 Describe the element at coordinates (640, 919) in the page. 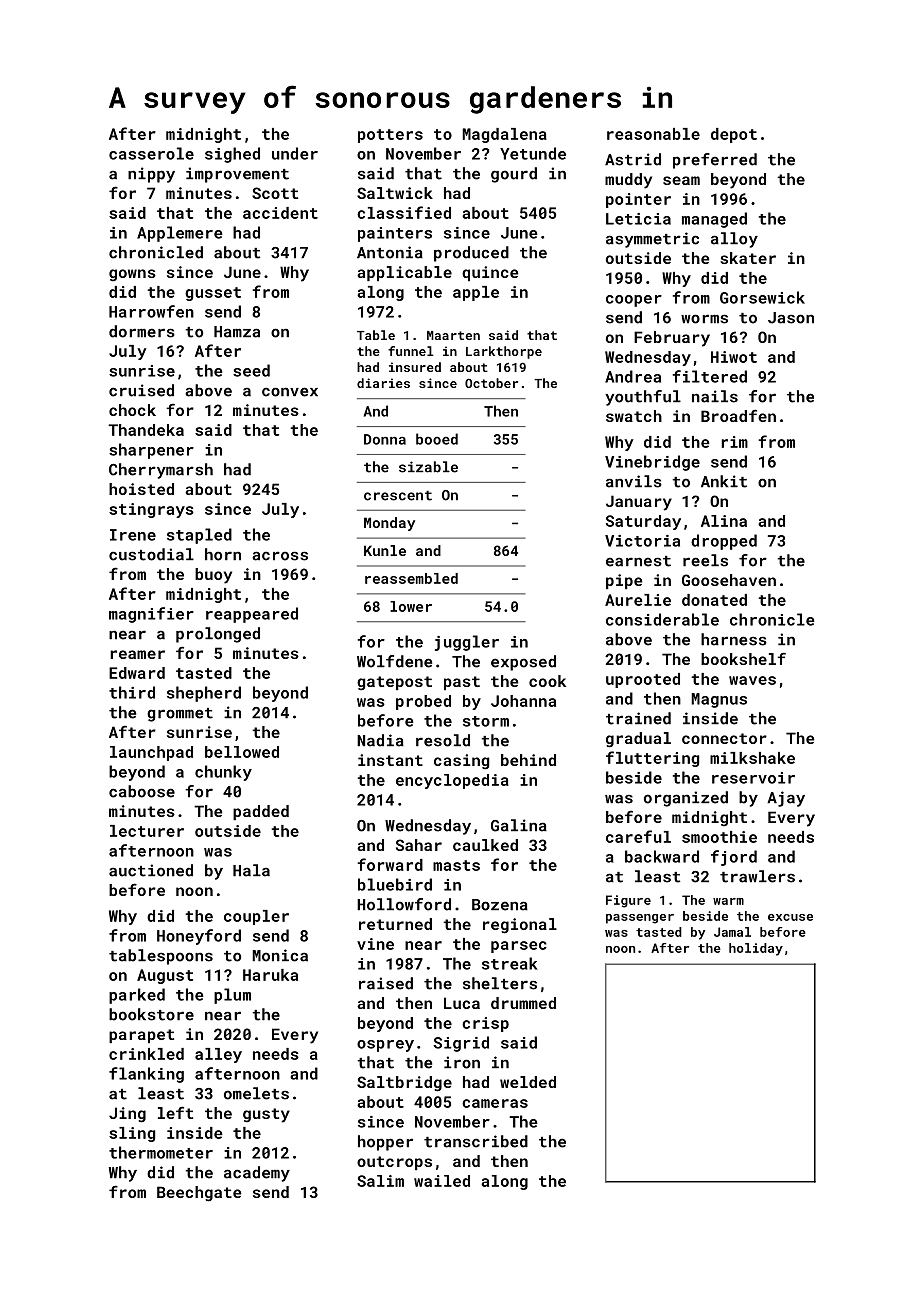

I see `passenger` at that location.
